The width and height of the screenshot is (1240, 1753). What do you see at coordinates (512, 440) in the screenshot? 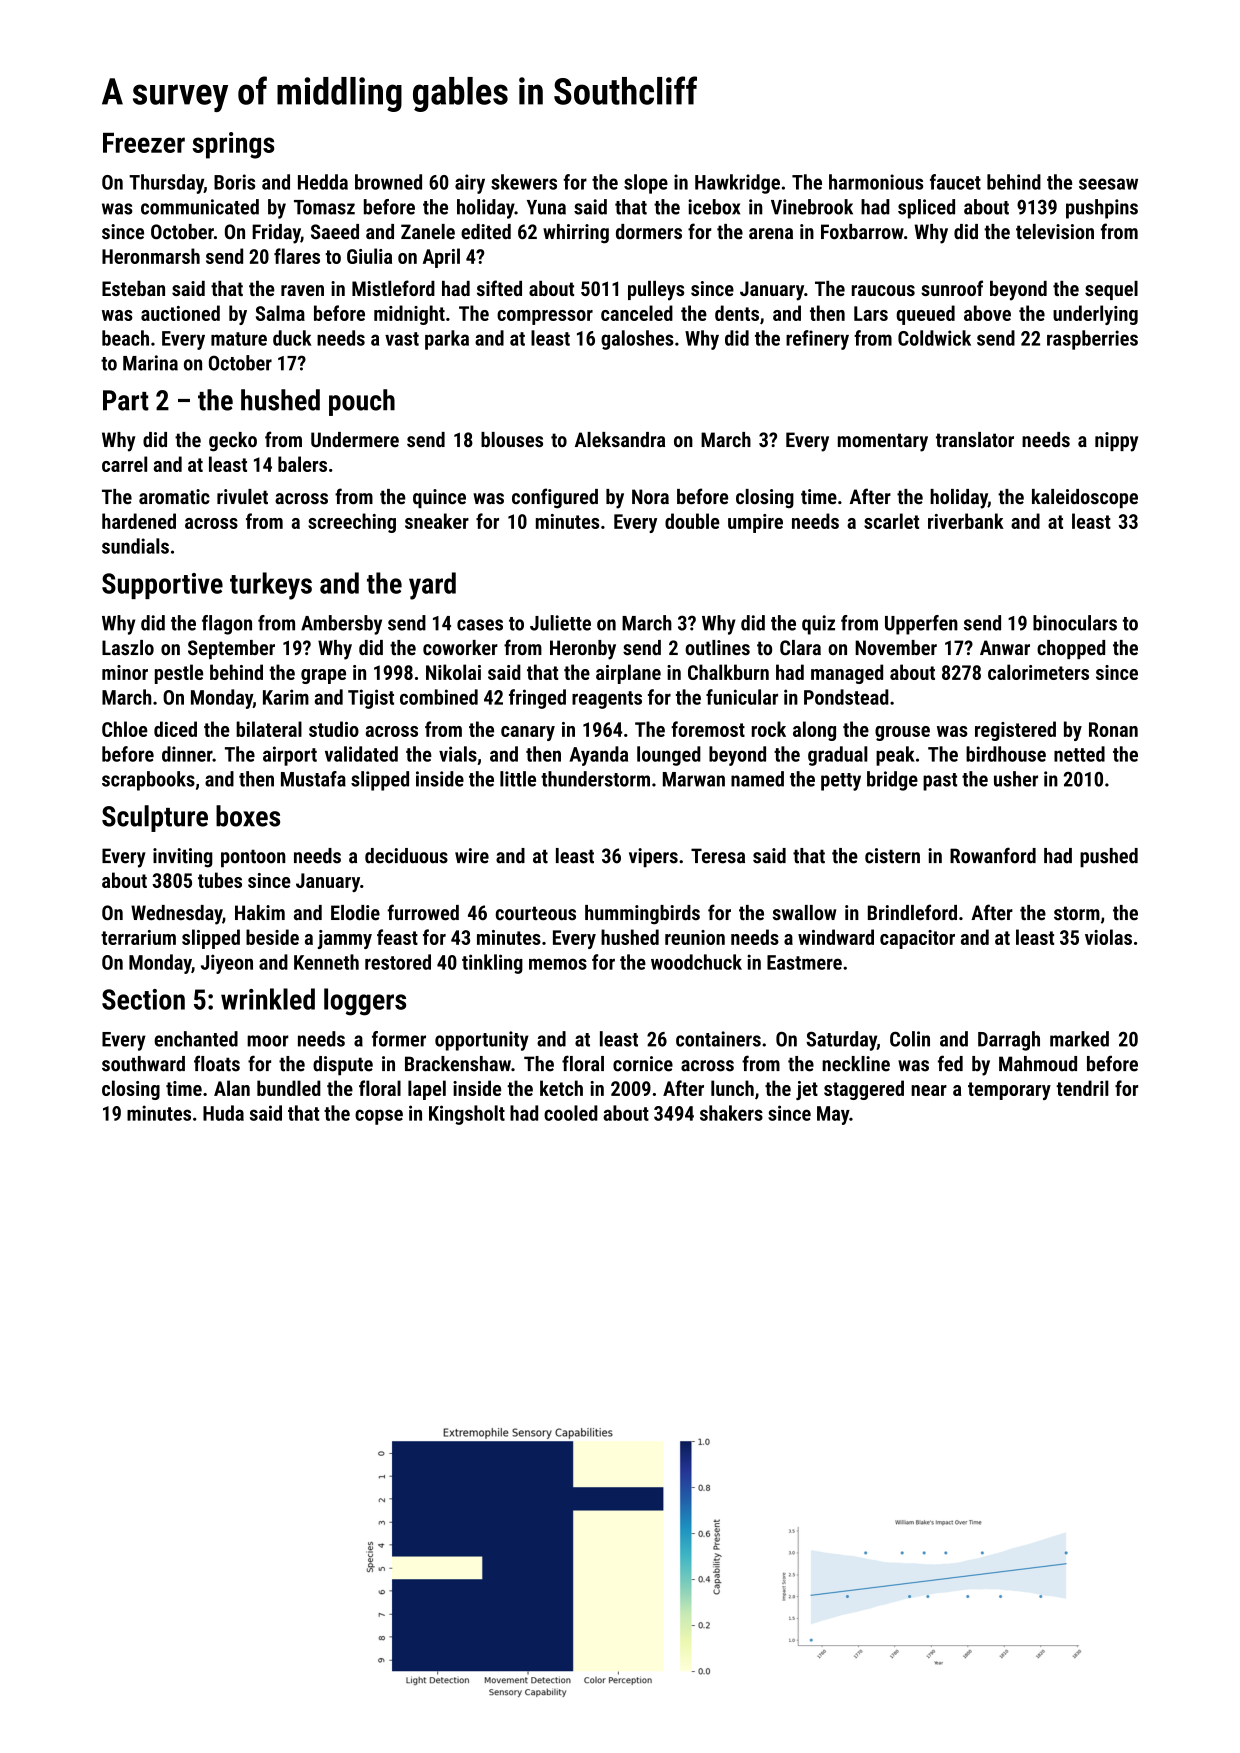
I see `blouses` at bounding box center [512, 440].
